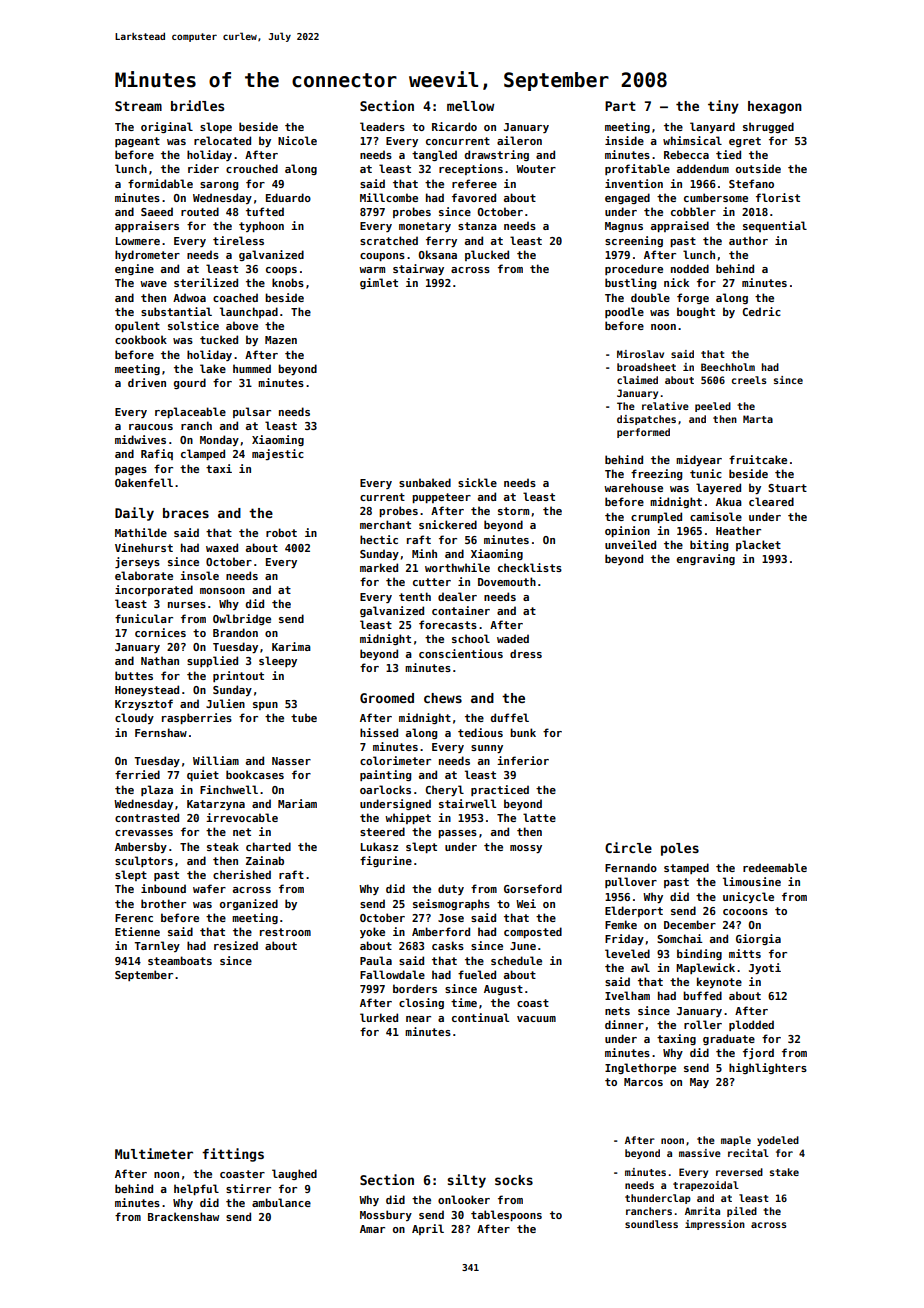 This screenshot has width=924, height=1308. I want to click on braces, so click(186, 513).
